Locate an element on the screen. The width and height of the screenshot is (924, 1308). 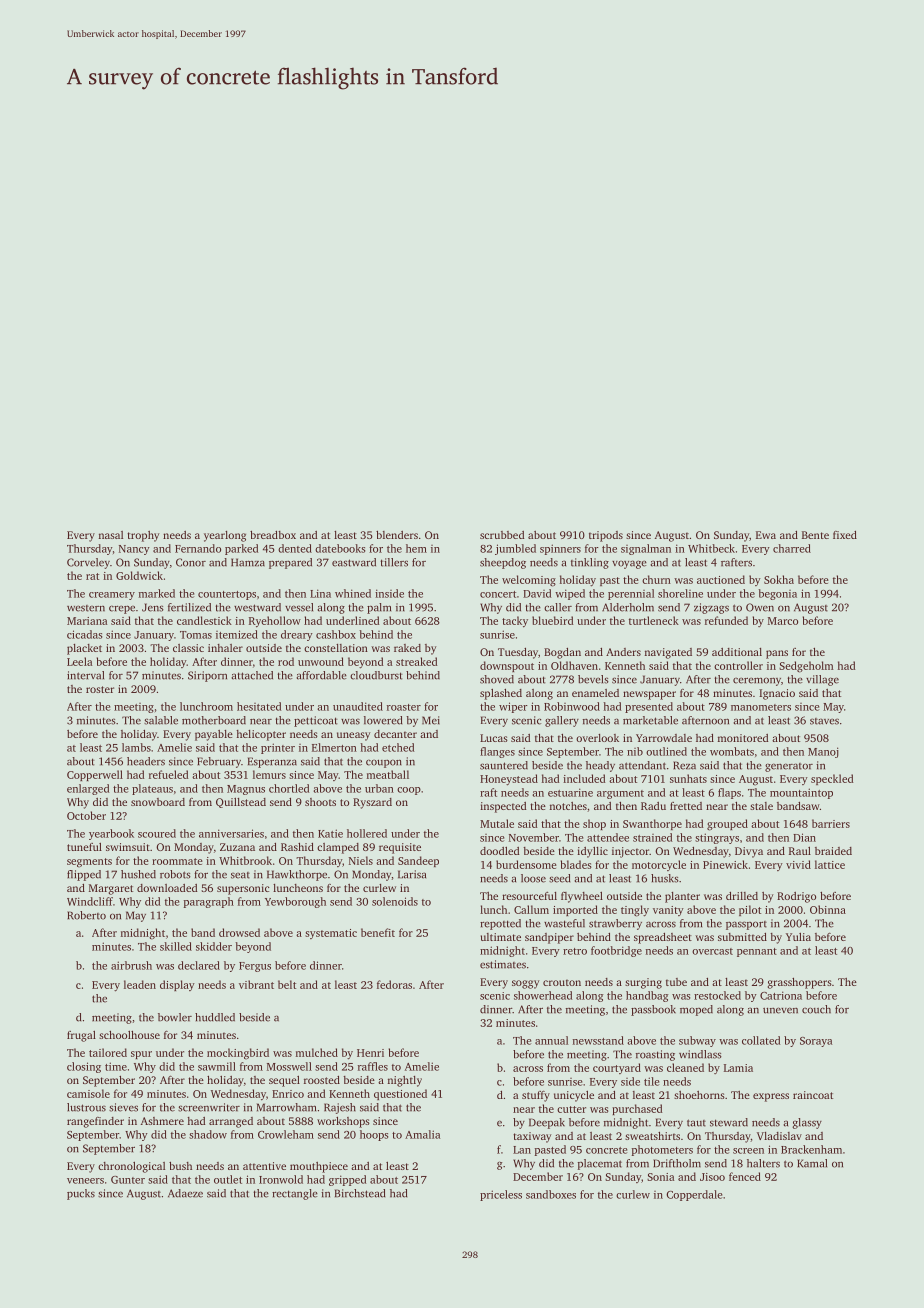
pucks is located at coordinates (81, 1194).
